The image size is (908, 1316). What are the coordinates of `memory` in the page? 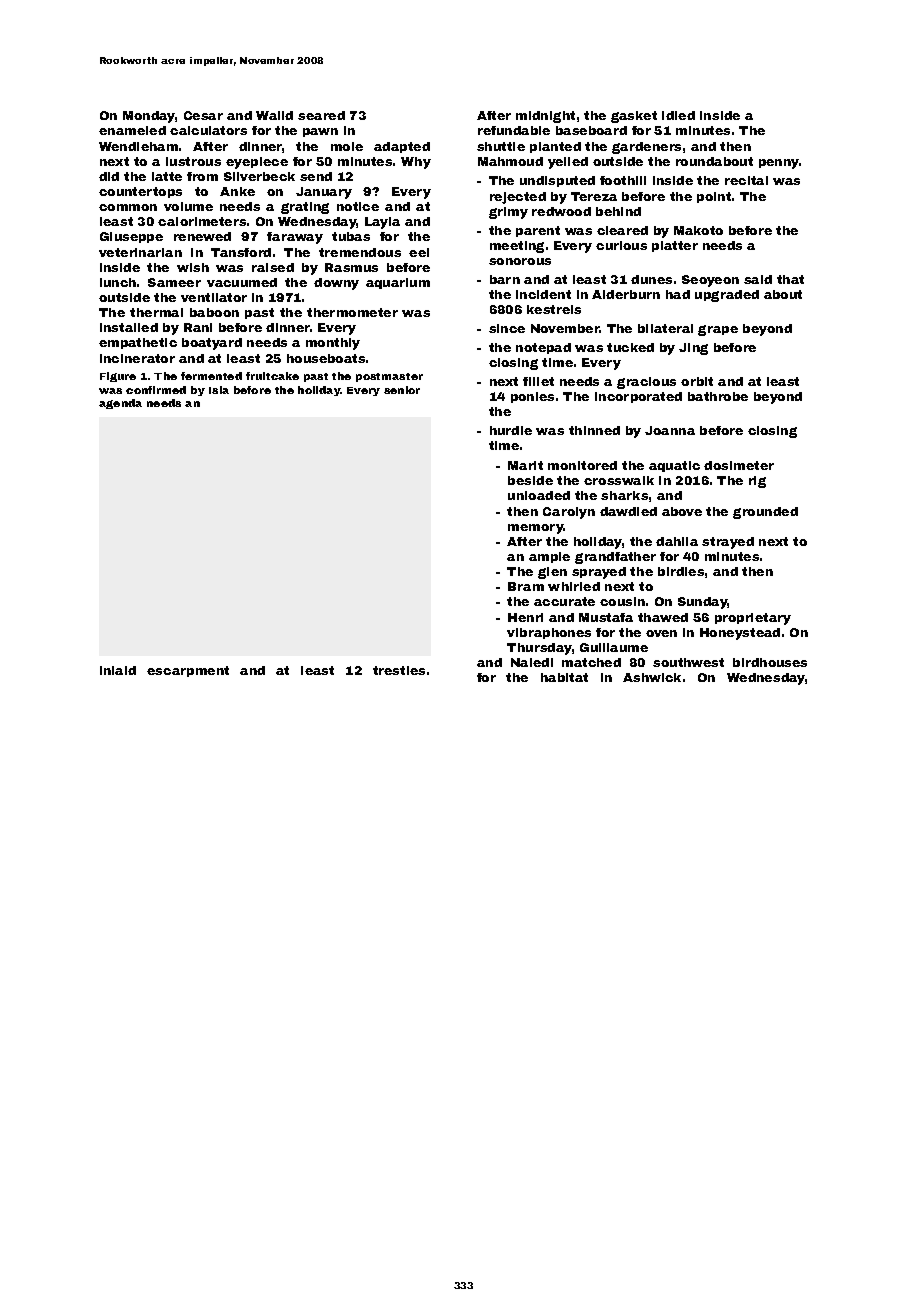 It's located at (536, 529).
